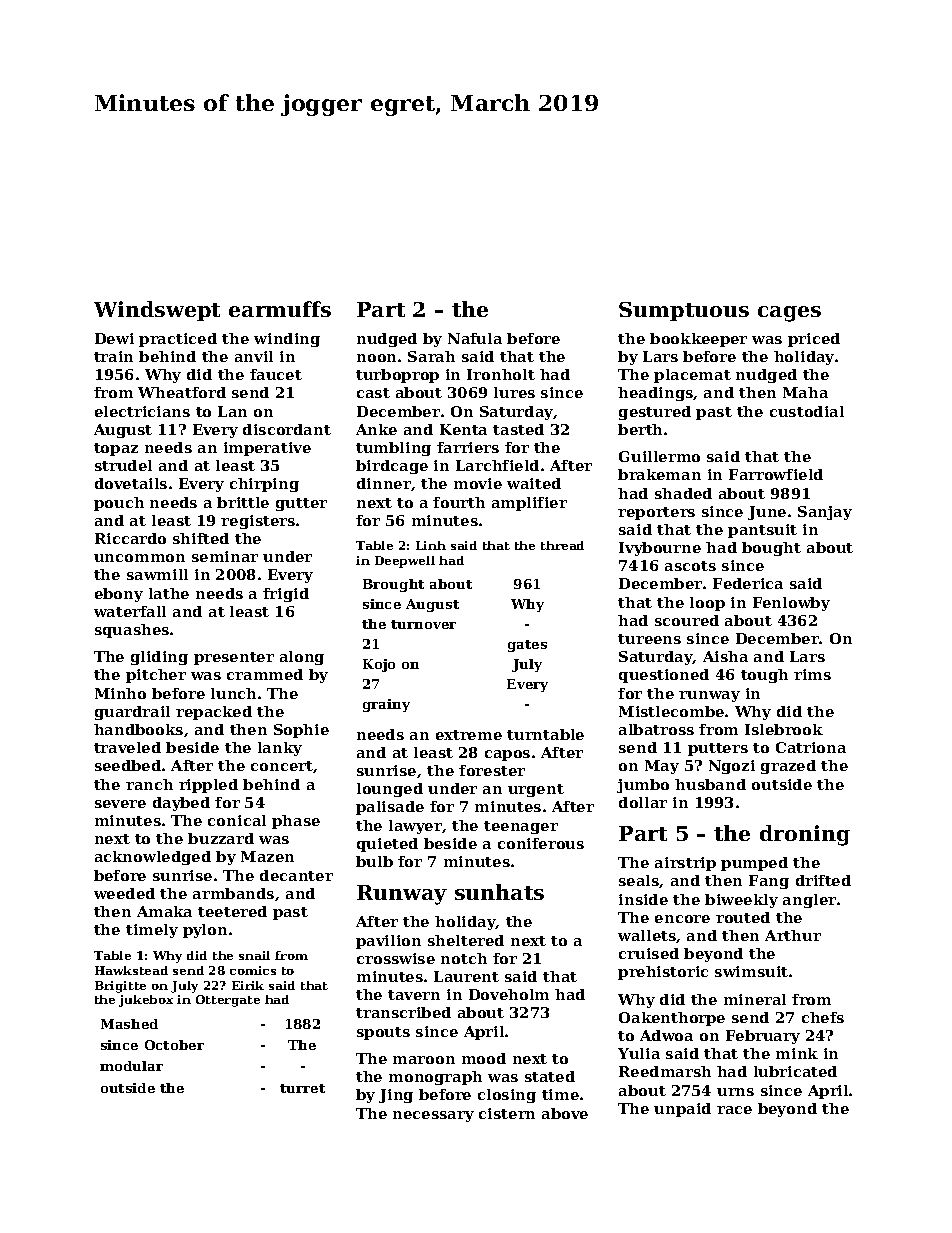 This screenshot has height=1233, width=952. I want to click on earmuffs, so click(280, 309).
